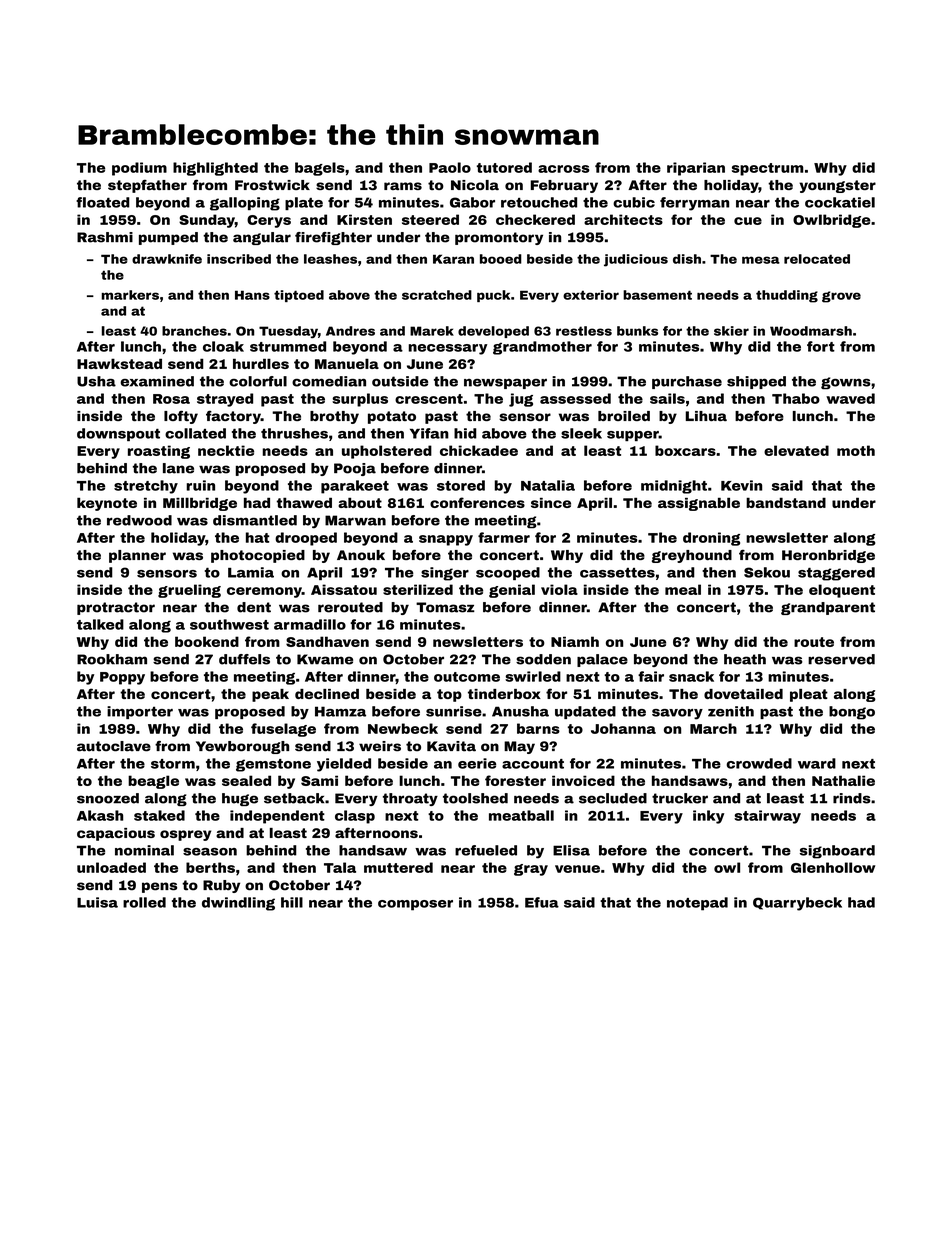 The height and width of the screenshot is (1233, 952). I want to click on duffels, so click(244, 659).
